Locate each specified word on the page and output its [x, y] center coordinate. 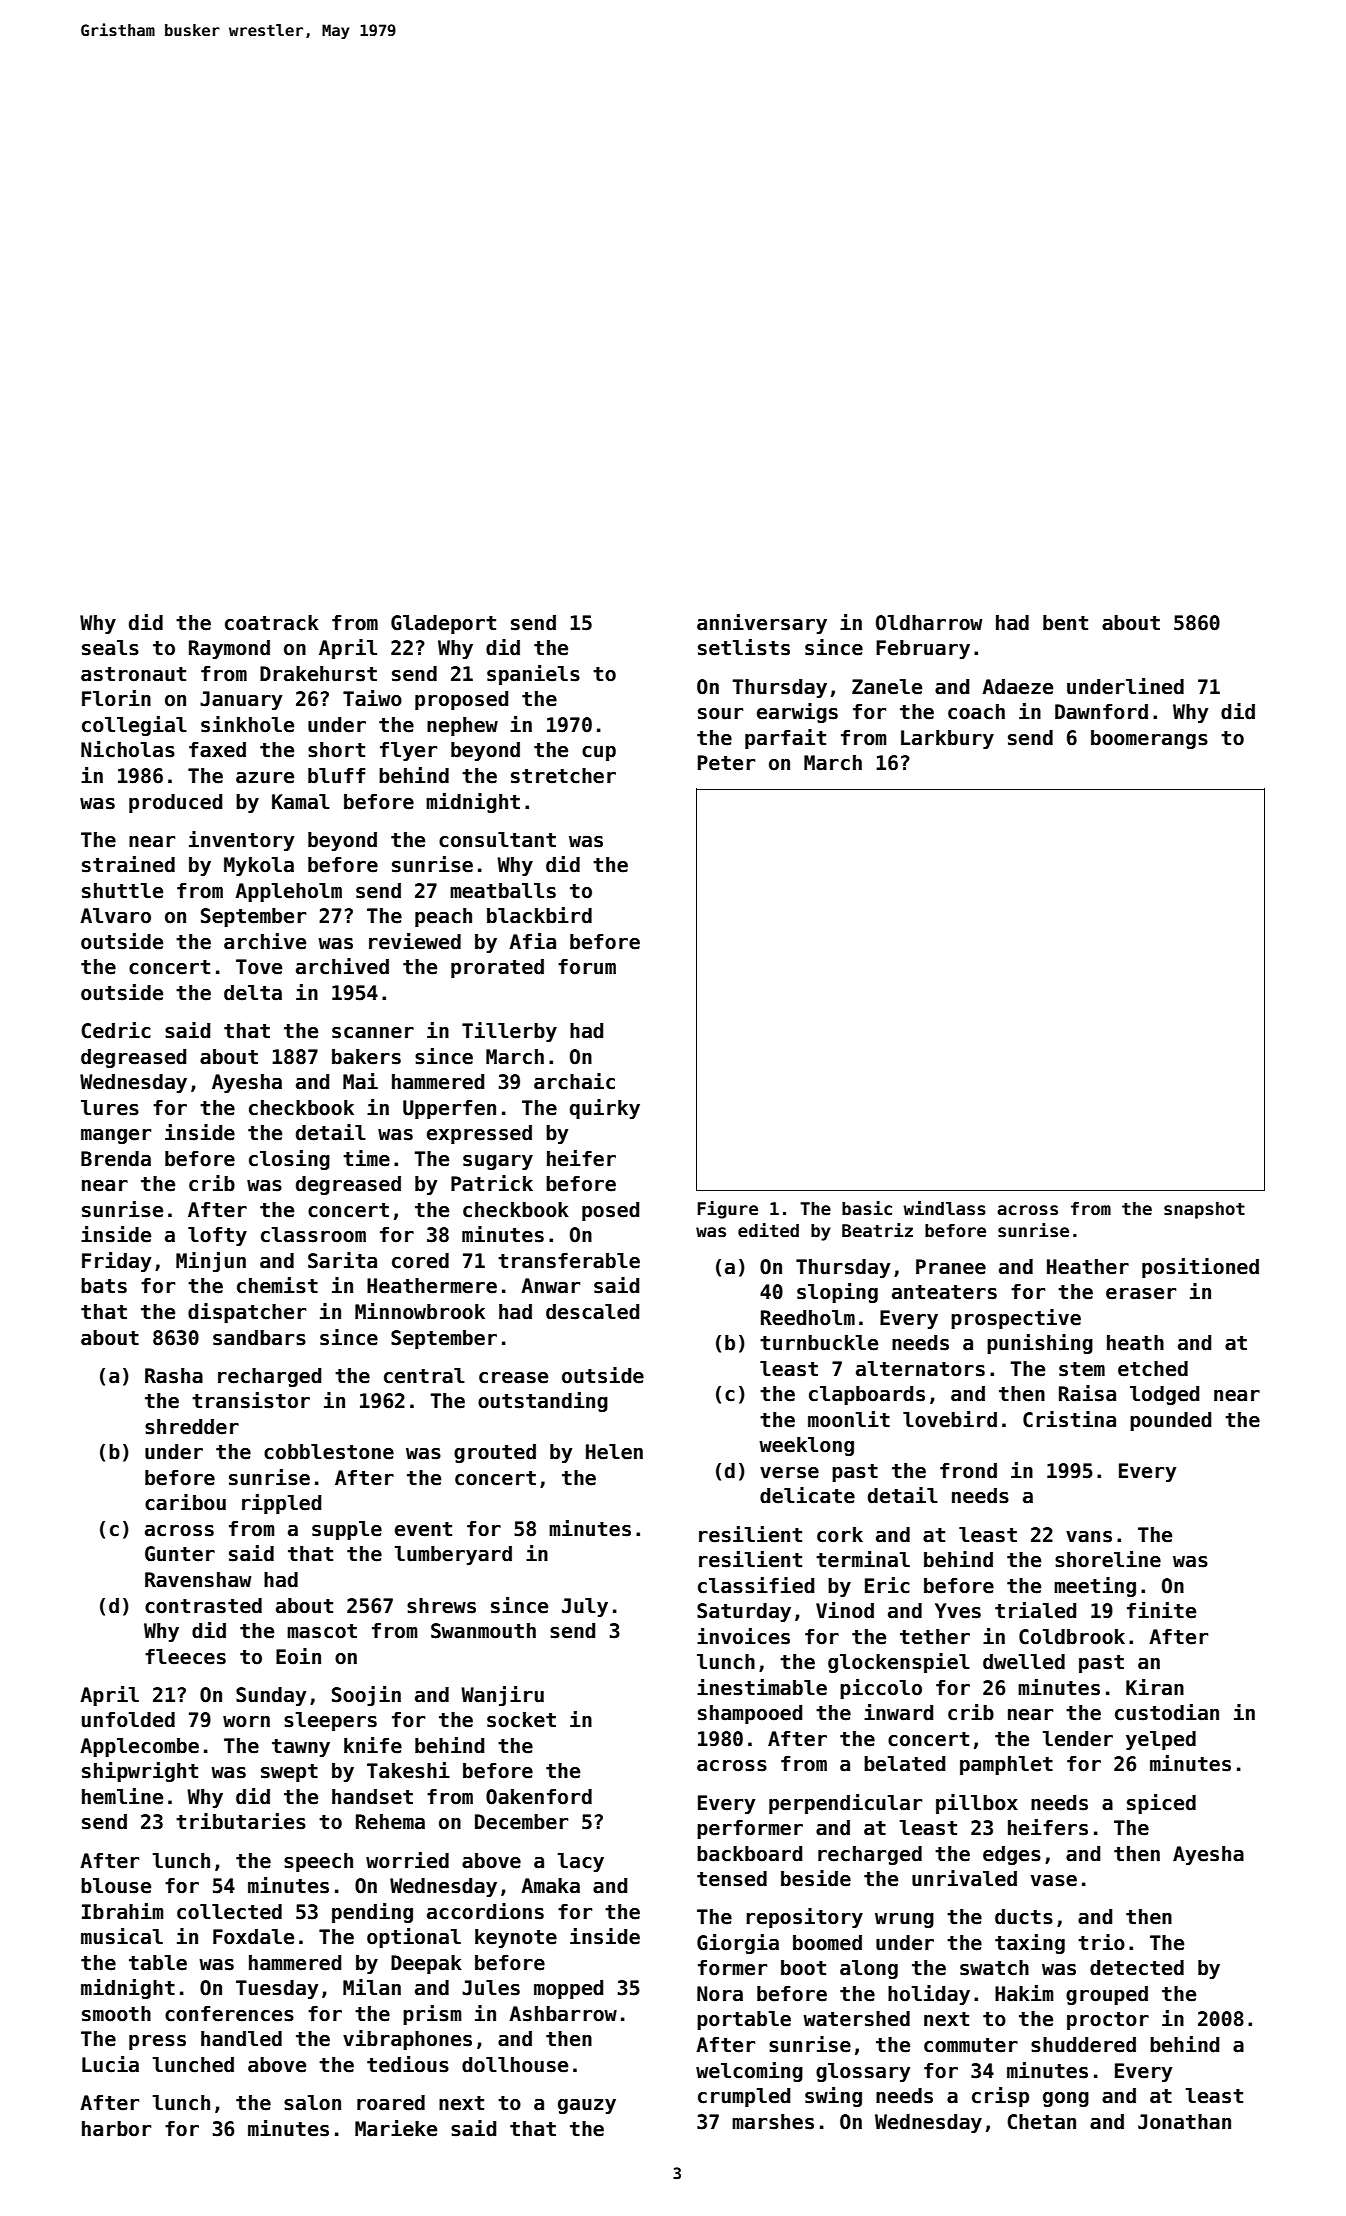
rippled [281, 1504]
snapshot [1204, 1210]
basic [867, 1208]
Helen [614, 1452]
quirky [605, 1109]
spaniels [533, 675]
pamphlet [1006, 1765]
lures [110, 1108]
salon [312, 2103]
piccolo [881, 1689]
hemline [122, 1796]
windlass [944, 1208]
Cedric [116, 1030]
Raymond [229, 649]
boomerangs [1149, 739]
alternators [920, 1369]
